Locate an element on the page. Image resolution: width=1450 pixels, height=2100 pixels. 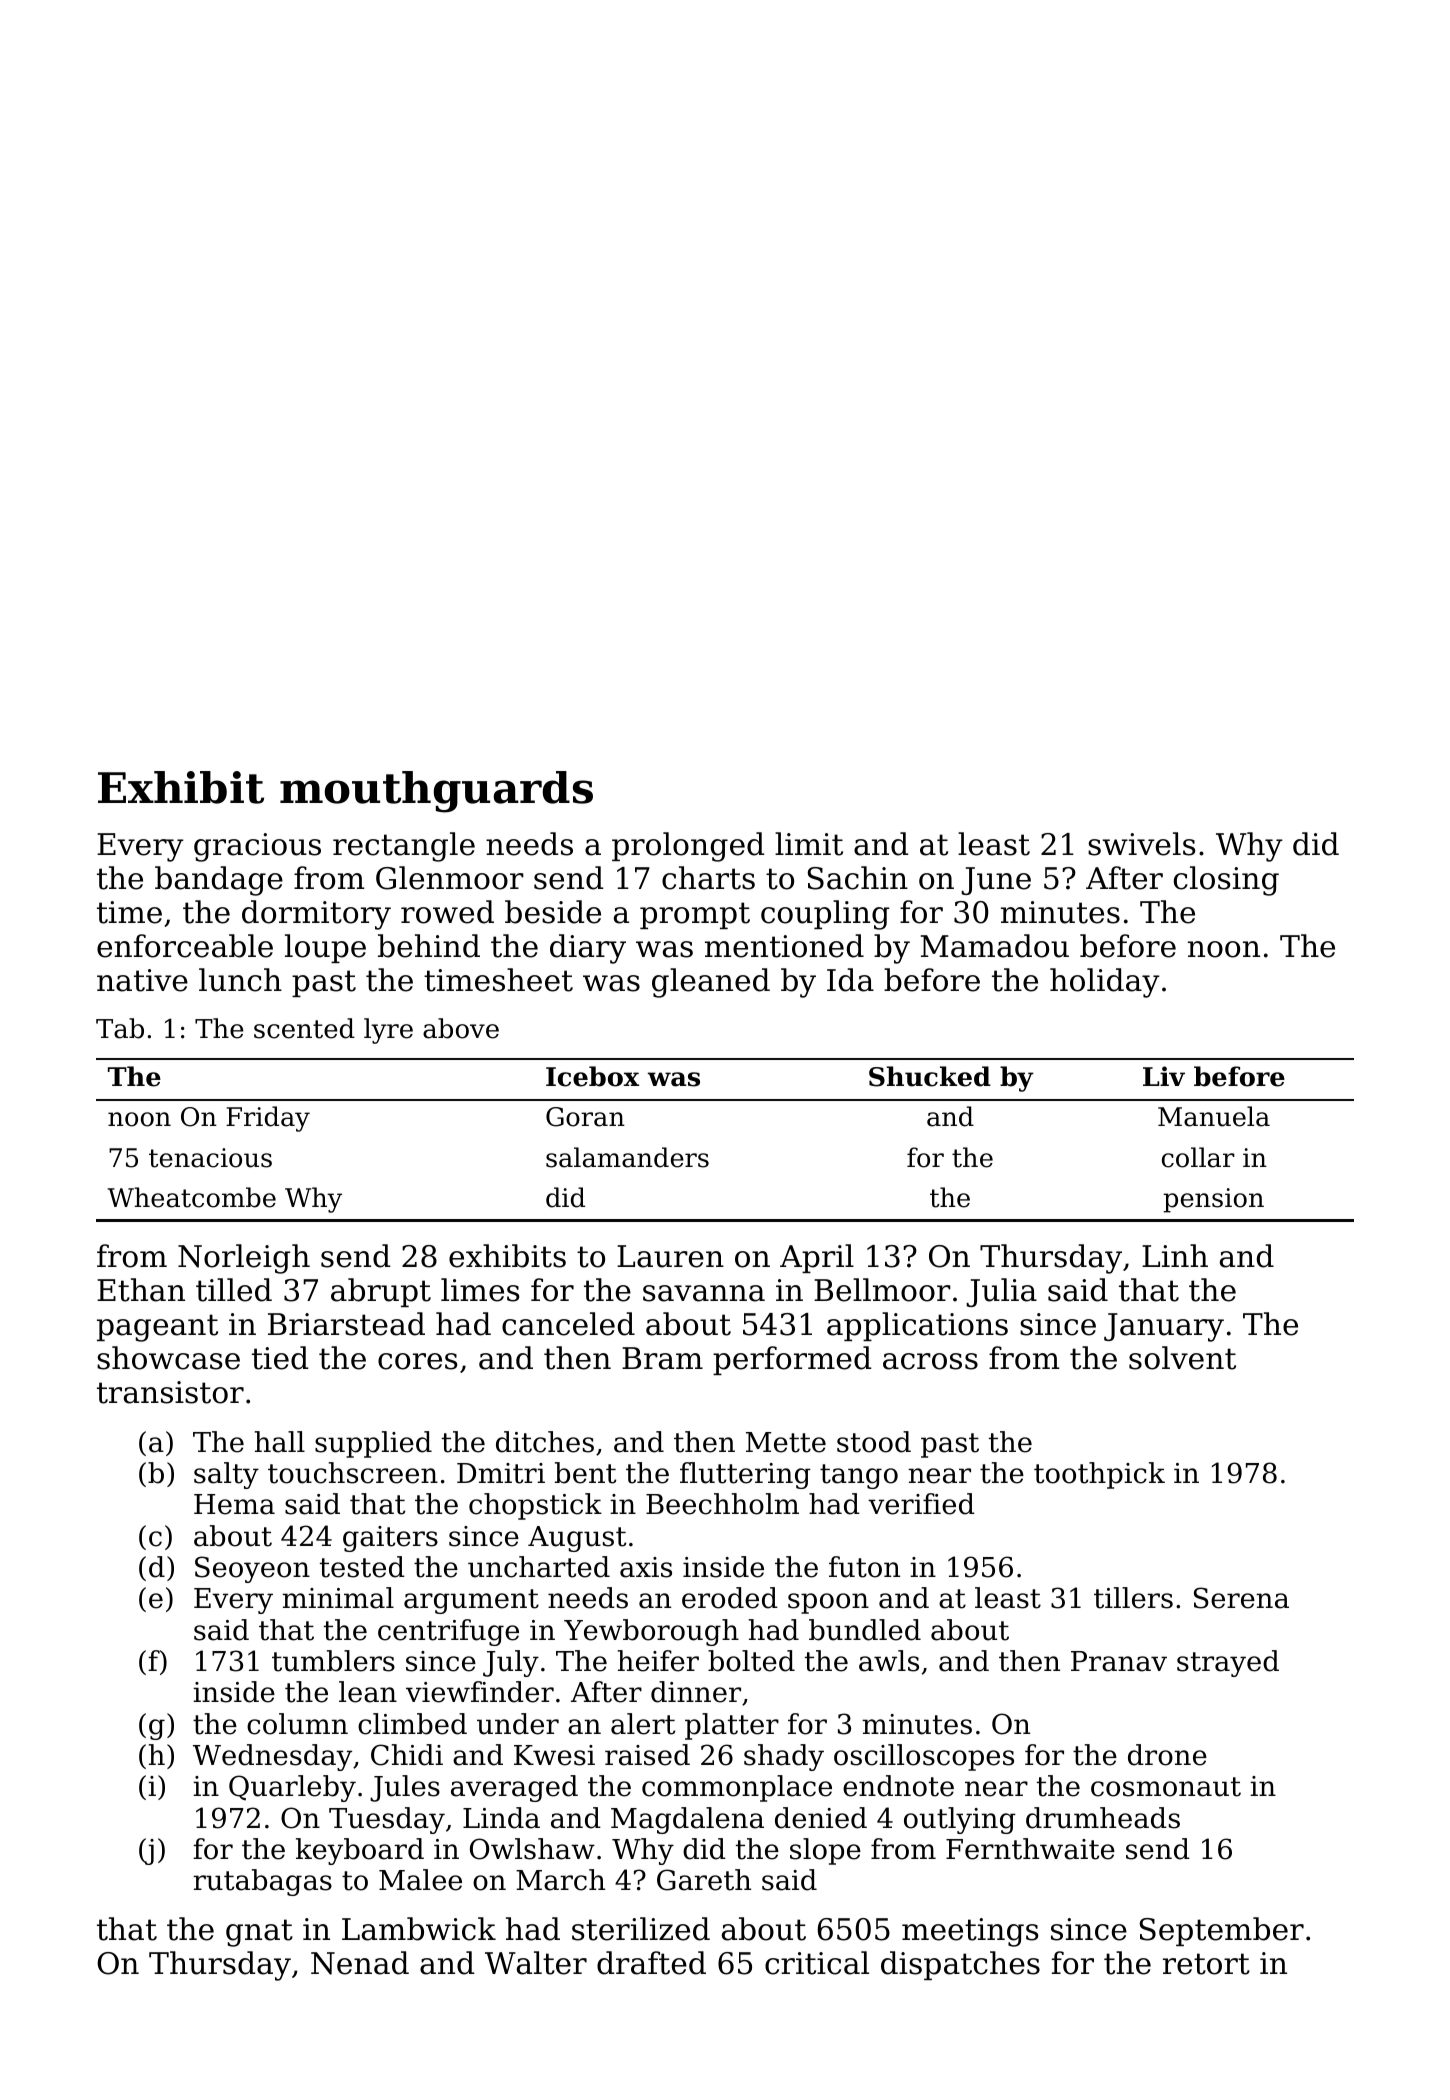
toothpick is located at coordinates (1099, 1475).
